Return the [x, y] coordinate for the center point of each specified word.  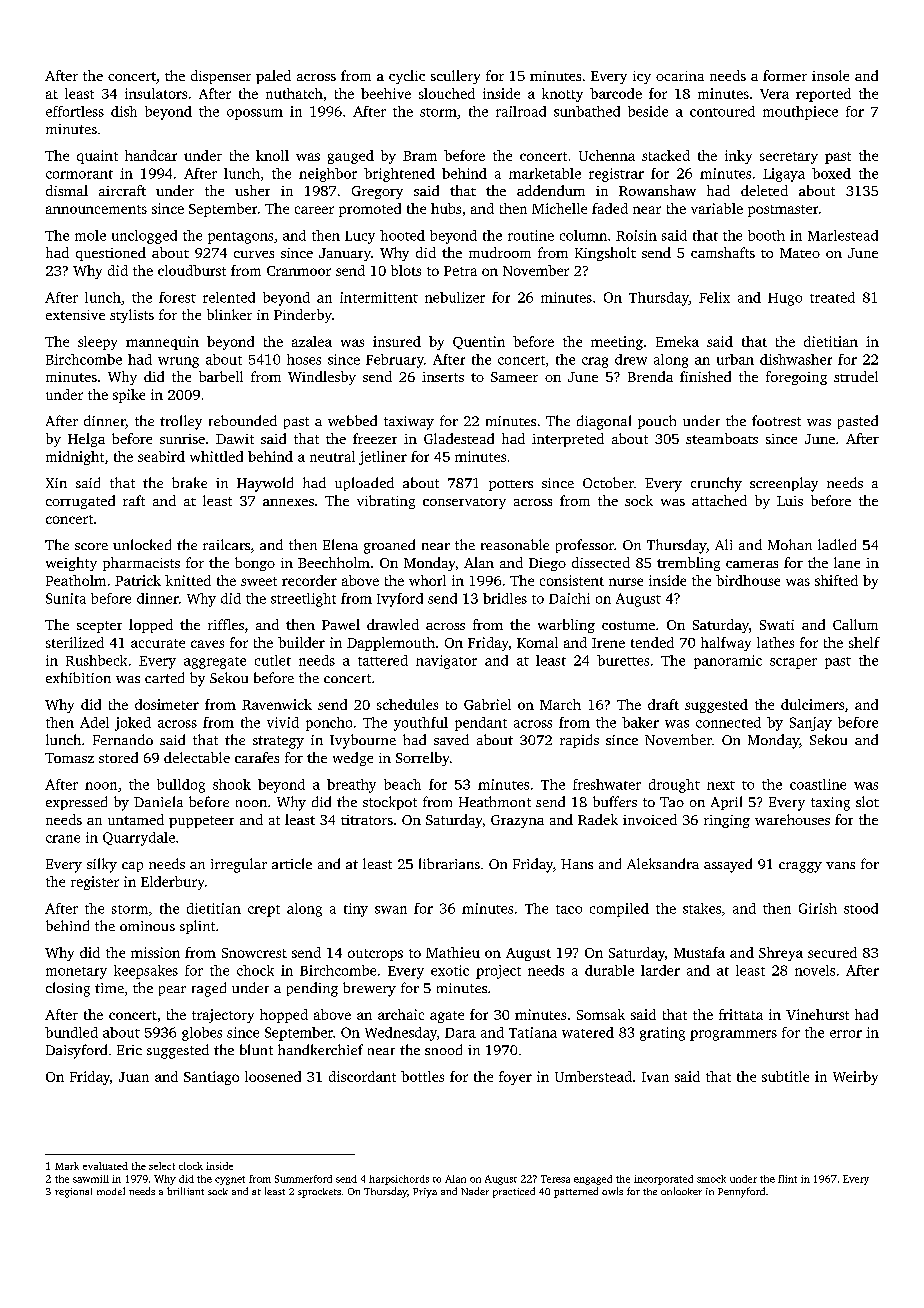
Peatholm [76, 580]
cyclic [407, 77]
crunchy [716, 484]
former [785, 75]
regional [73, 1193]
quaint [97, 157]
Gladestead [459, 438]
